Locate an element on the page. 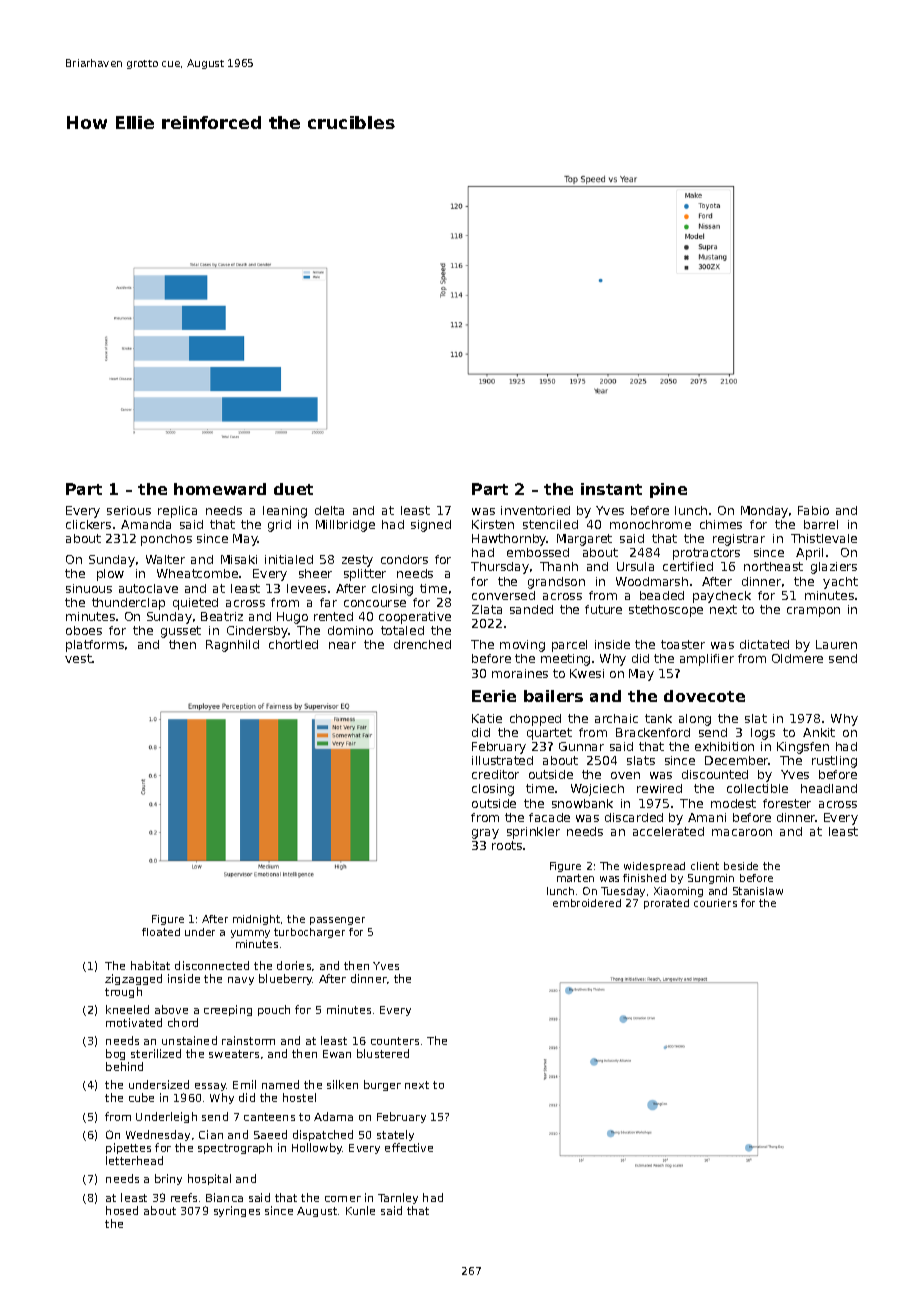 Image resolution: width=924 pixels, height=1308 pixels. Tarnley is located at coordinates (398, 1198).
